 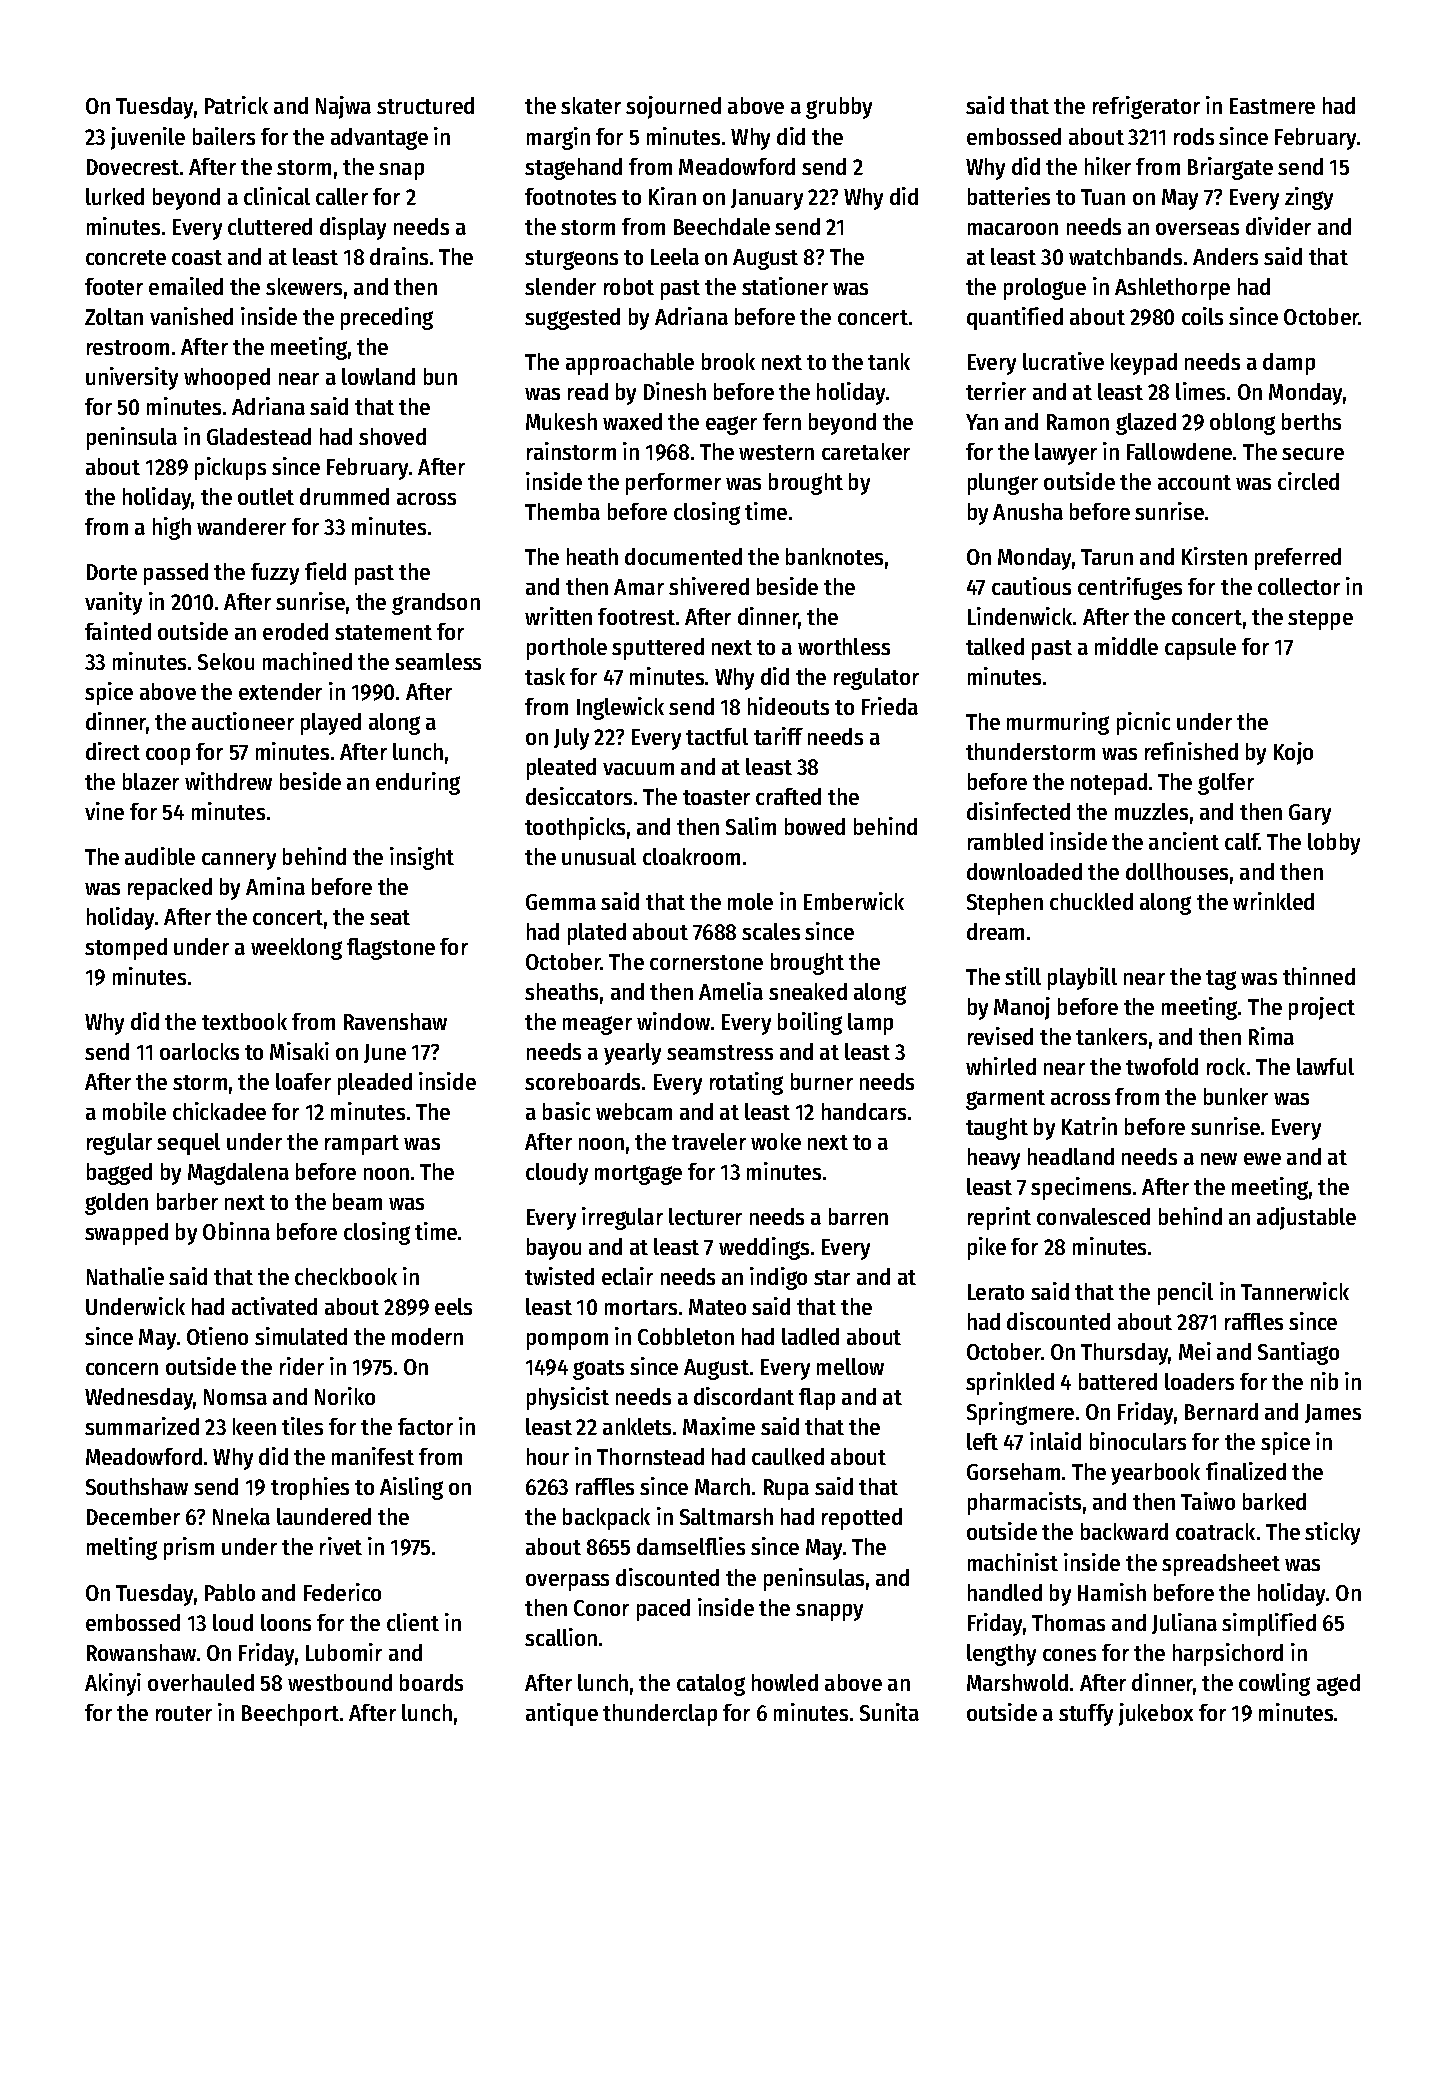 What do you see at coordinates (1124, 1531) in the image?
I see `backward` at bounding box center [1124, 1531].
